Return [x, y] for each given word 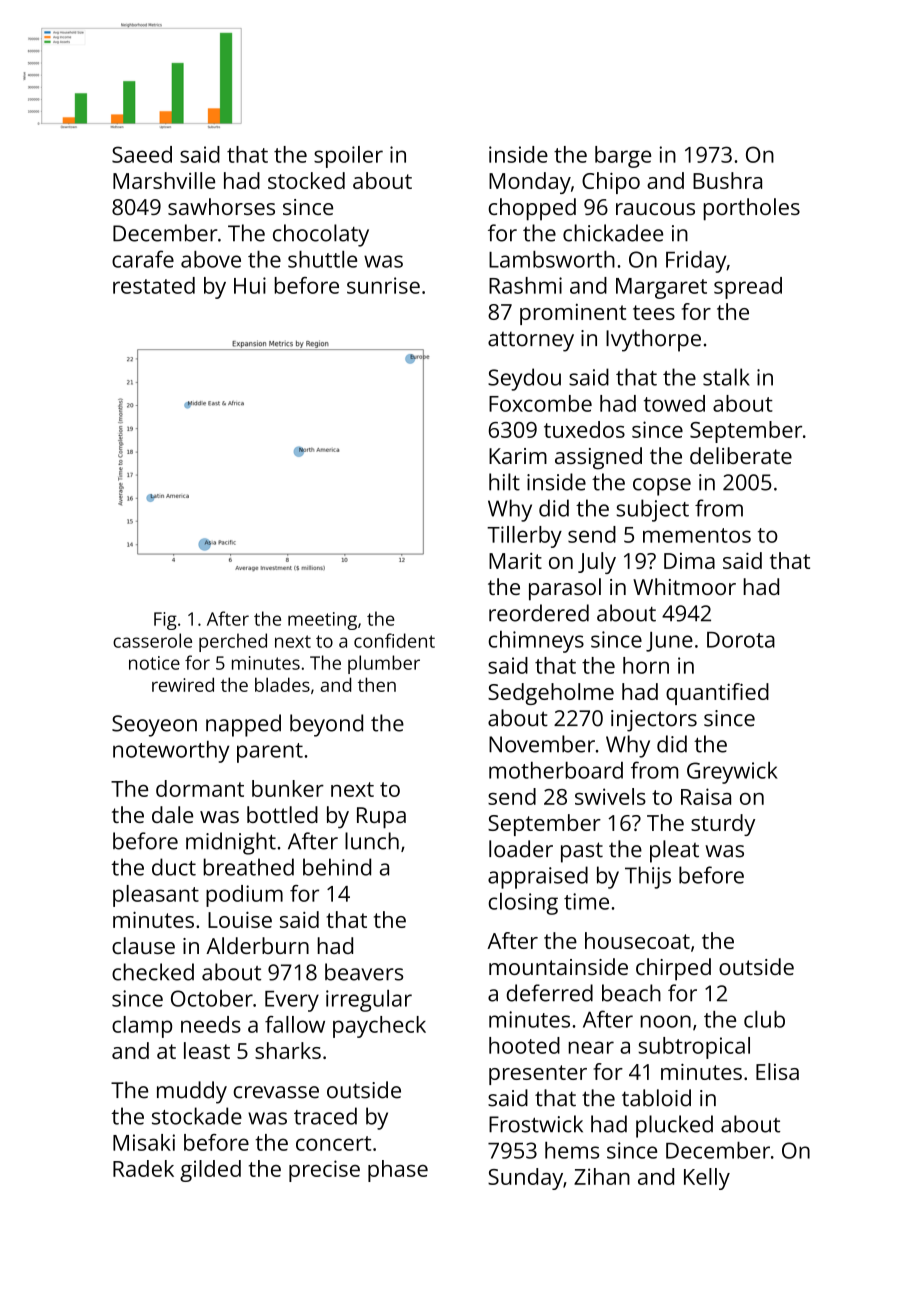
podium [244, 896]
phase [398, 1171]
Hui [250, 285]
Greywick [732, 773]
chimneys [536, 642]
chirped [673, 969]
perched [233, 642]
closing [523, 904]
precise [324, 1171]
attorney [531, 341]
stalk [726, 377]
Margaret [661, 288]
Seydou [524, 379]
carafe [143, 259]
